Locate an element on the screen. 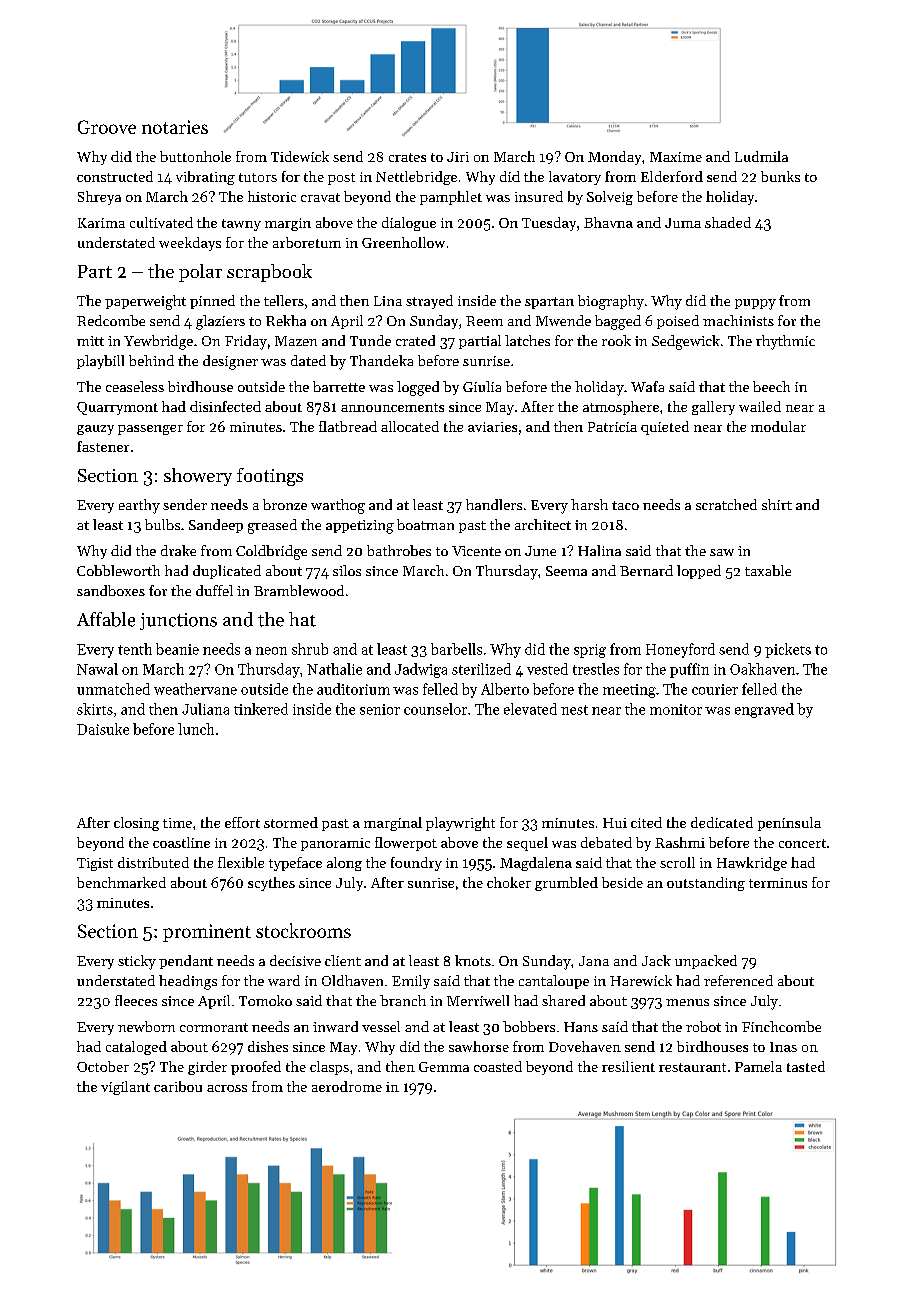 This screenshot has height=1316, width=908. notaries is located at coordinates (175, 127).
